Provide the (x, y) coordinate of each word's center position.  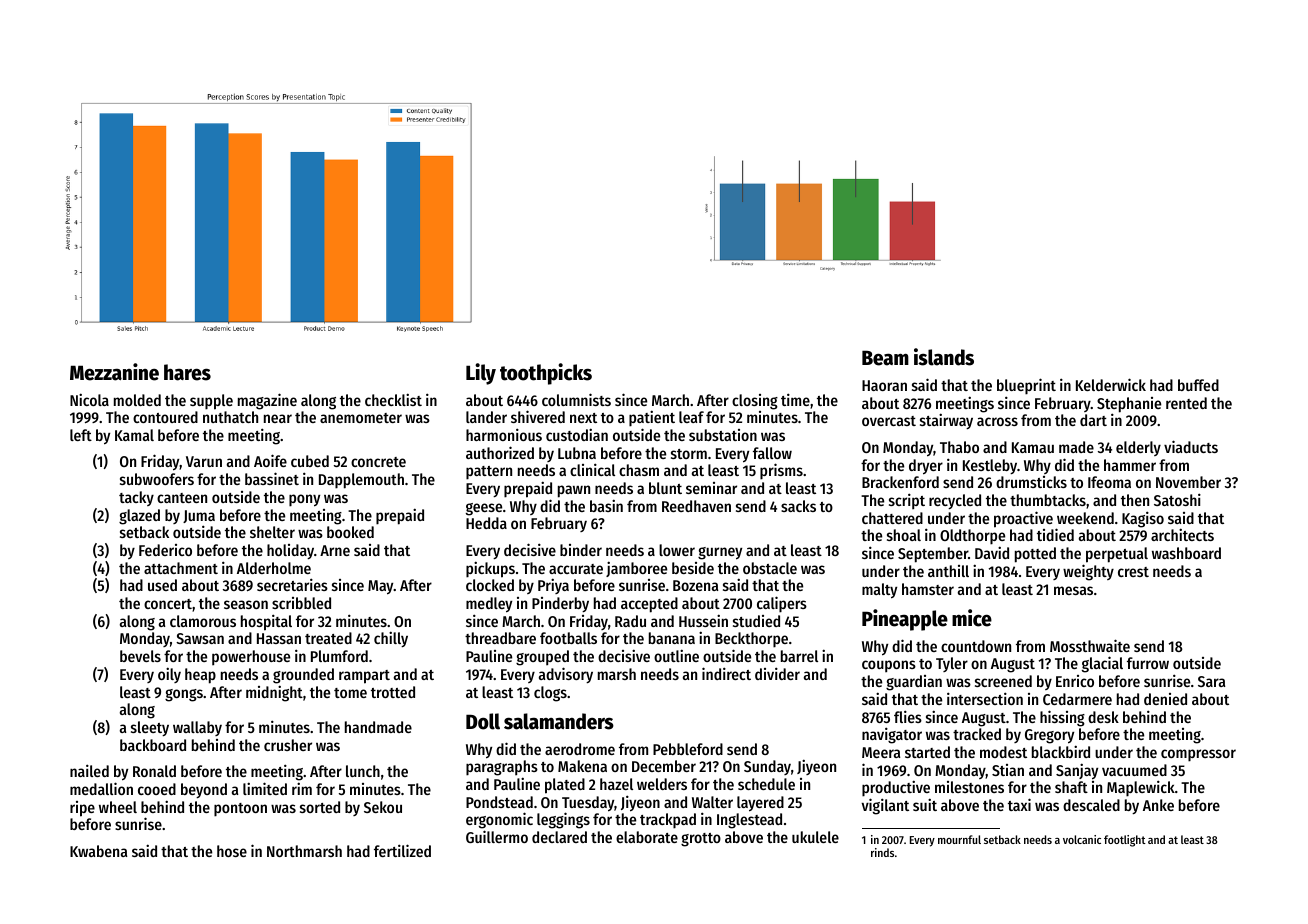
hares (187, 372)
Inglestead (749, 821)
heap (200, 676)
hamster (928, 589)
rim (302, 788)
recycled (955, 501)
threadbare (500, 638)
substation (723, 435)
